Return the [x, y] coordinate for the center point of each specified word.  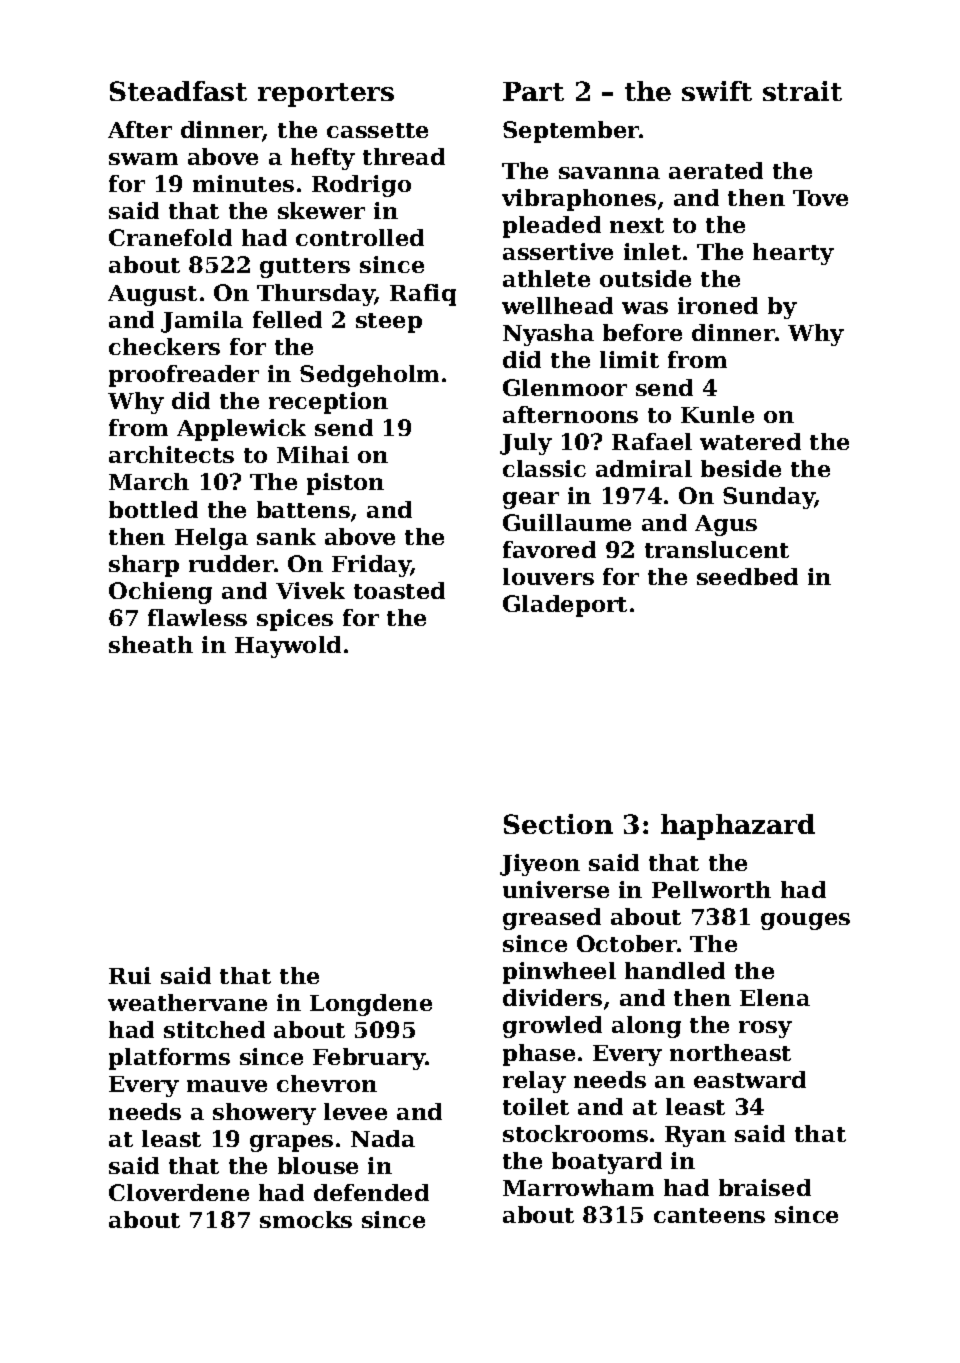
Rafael [652, 441]
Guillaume [567, 522]
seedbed [747, 576]
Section [558, 824]
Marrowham [578, 1187]
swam [143, 159]
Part [533, 91]
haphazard [738, 827]
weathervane [187, 1002]
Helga [211, 539]
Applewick [241, 430]
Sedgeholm [369, 376]
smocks [306, 1219]
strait [802, 91]
